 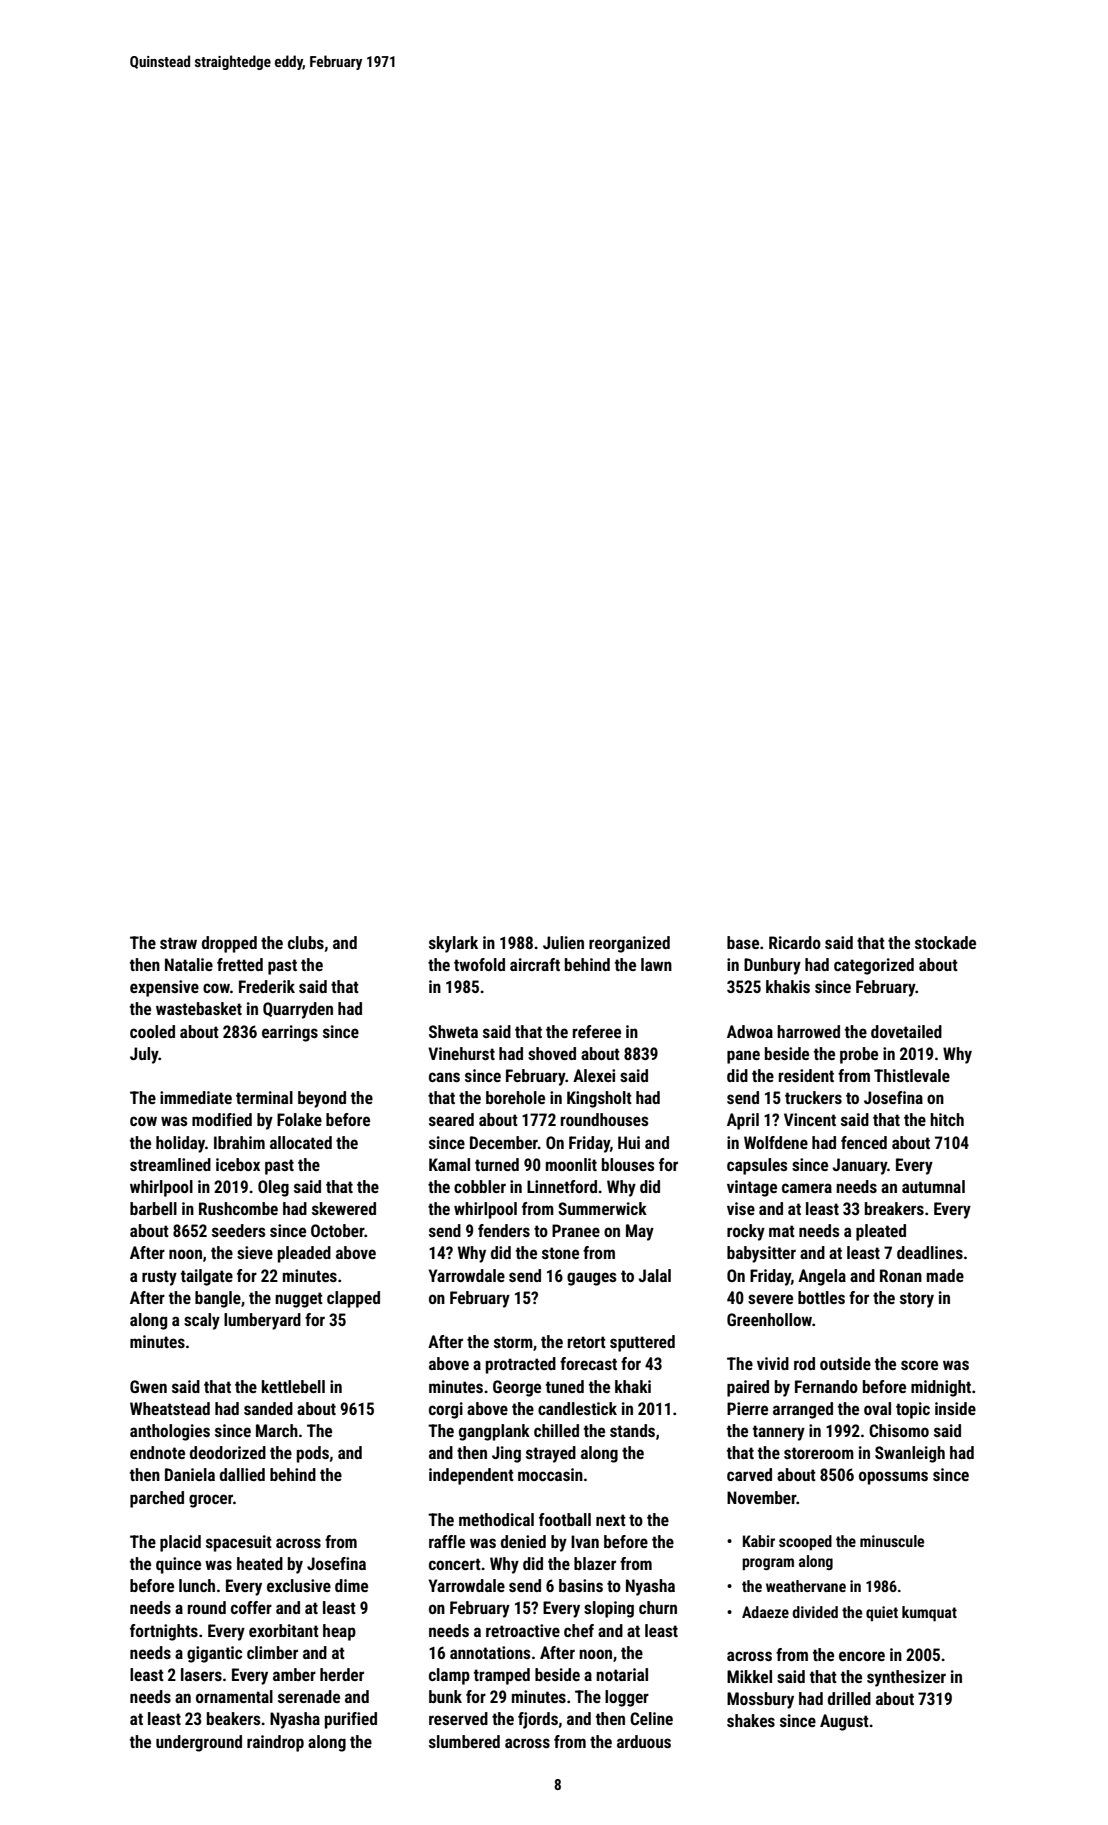 What do you see at coordinates (805, 1542) in the screenshot?
I see `scooped` at bounding box center [805, 1542].
